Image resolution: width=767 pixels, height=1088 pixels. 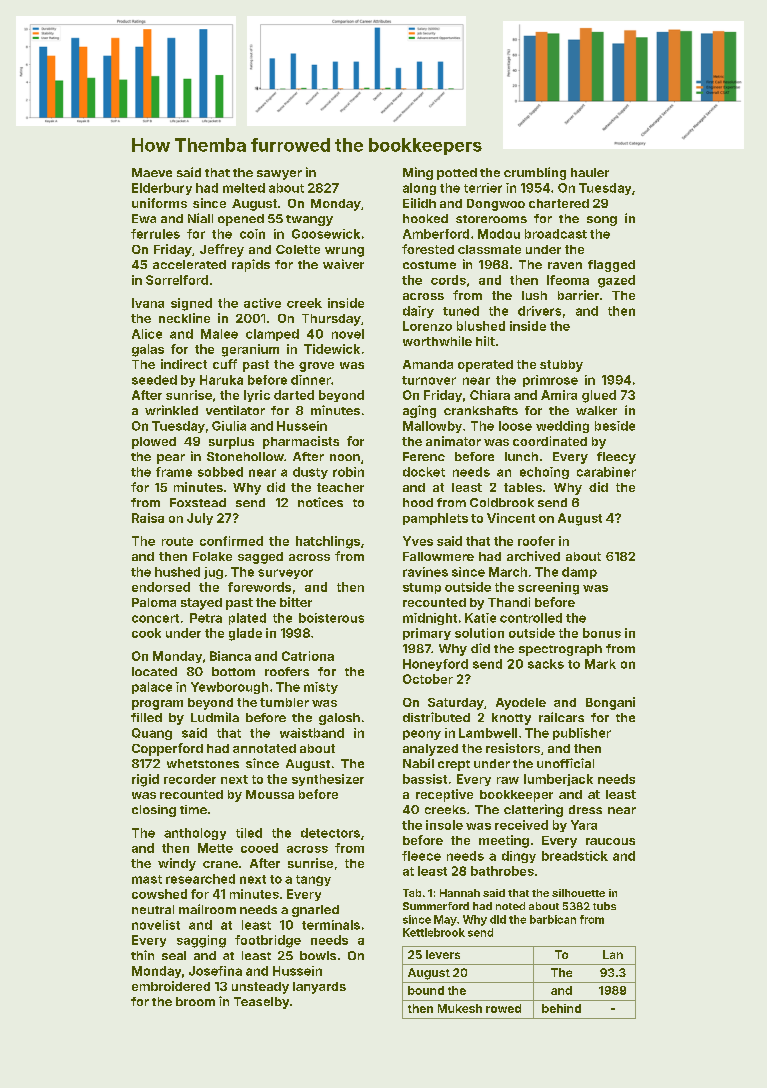 What do you see at coordinates (418, 502) in the screenshot?
I see `hood` at bounding box center [418, 502].
